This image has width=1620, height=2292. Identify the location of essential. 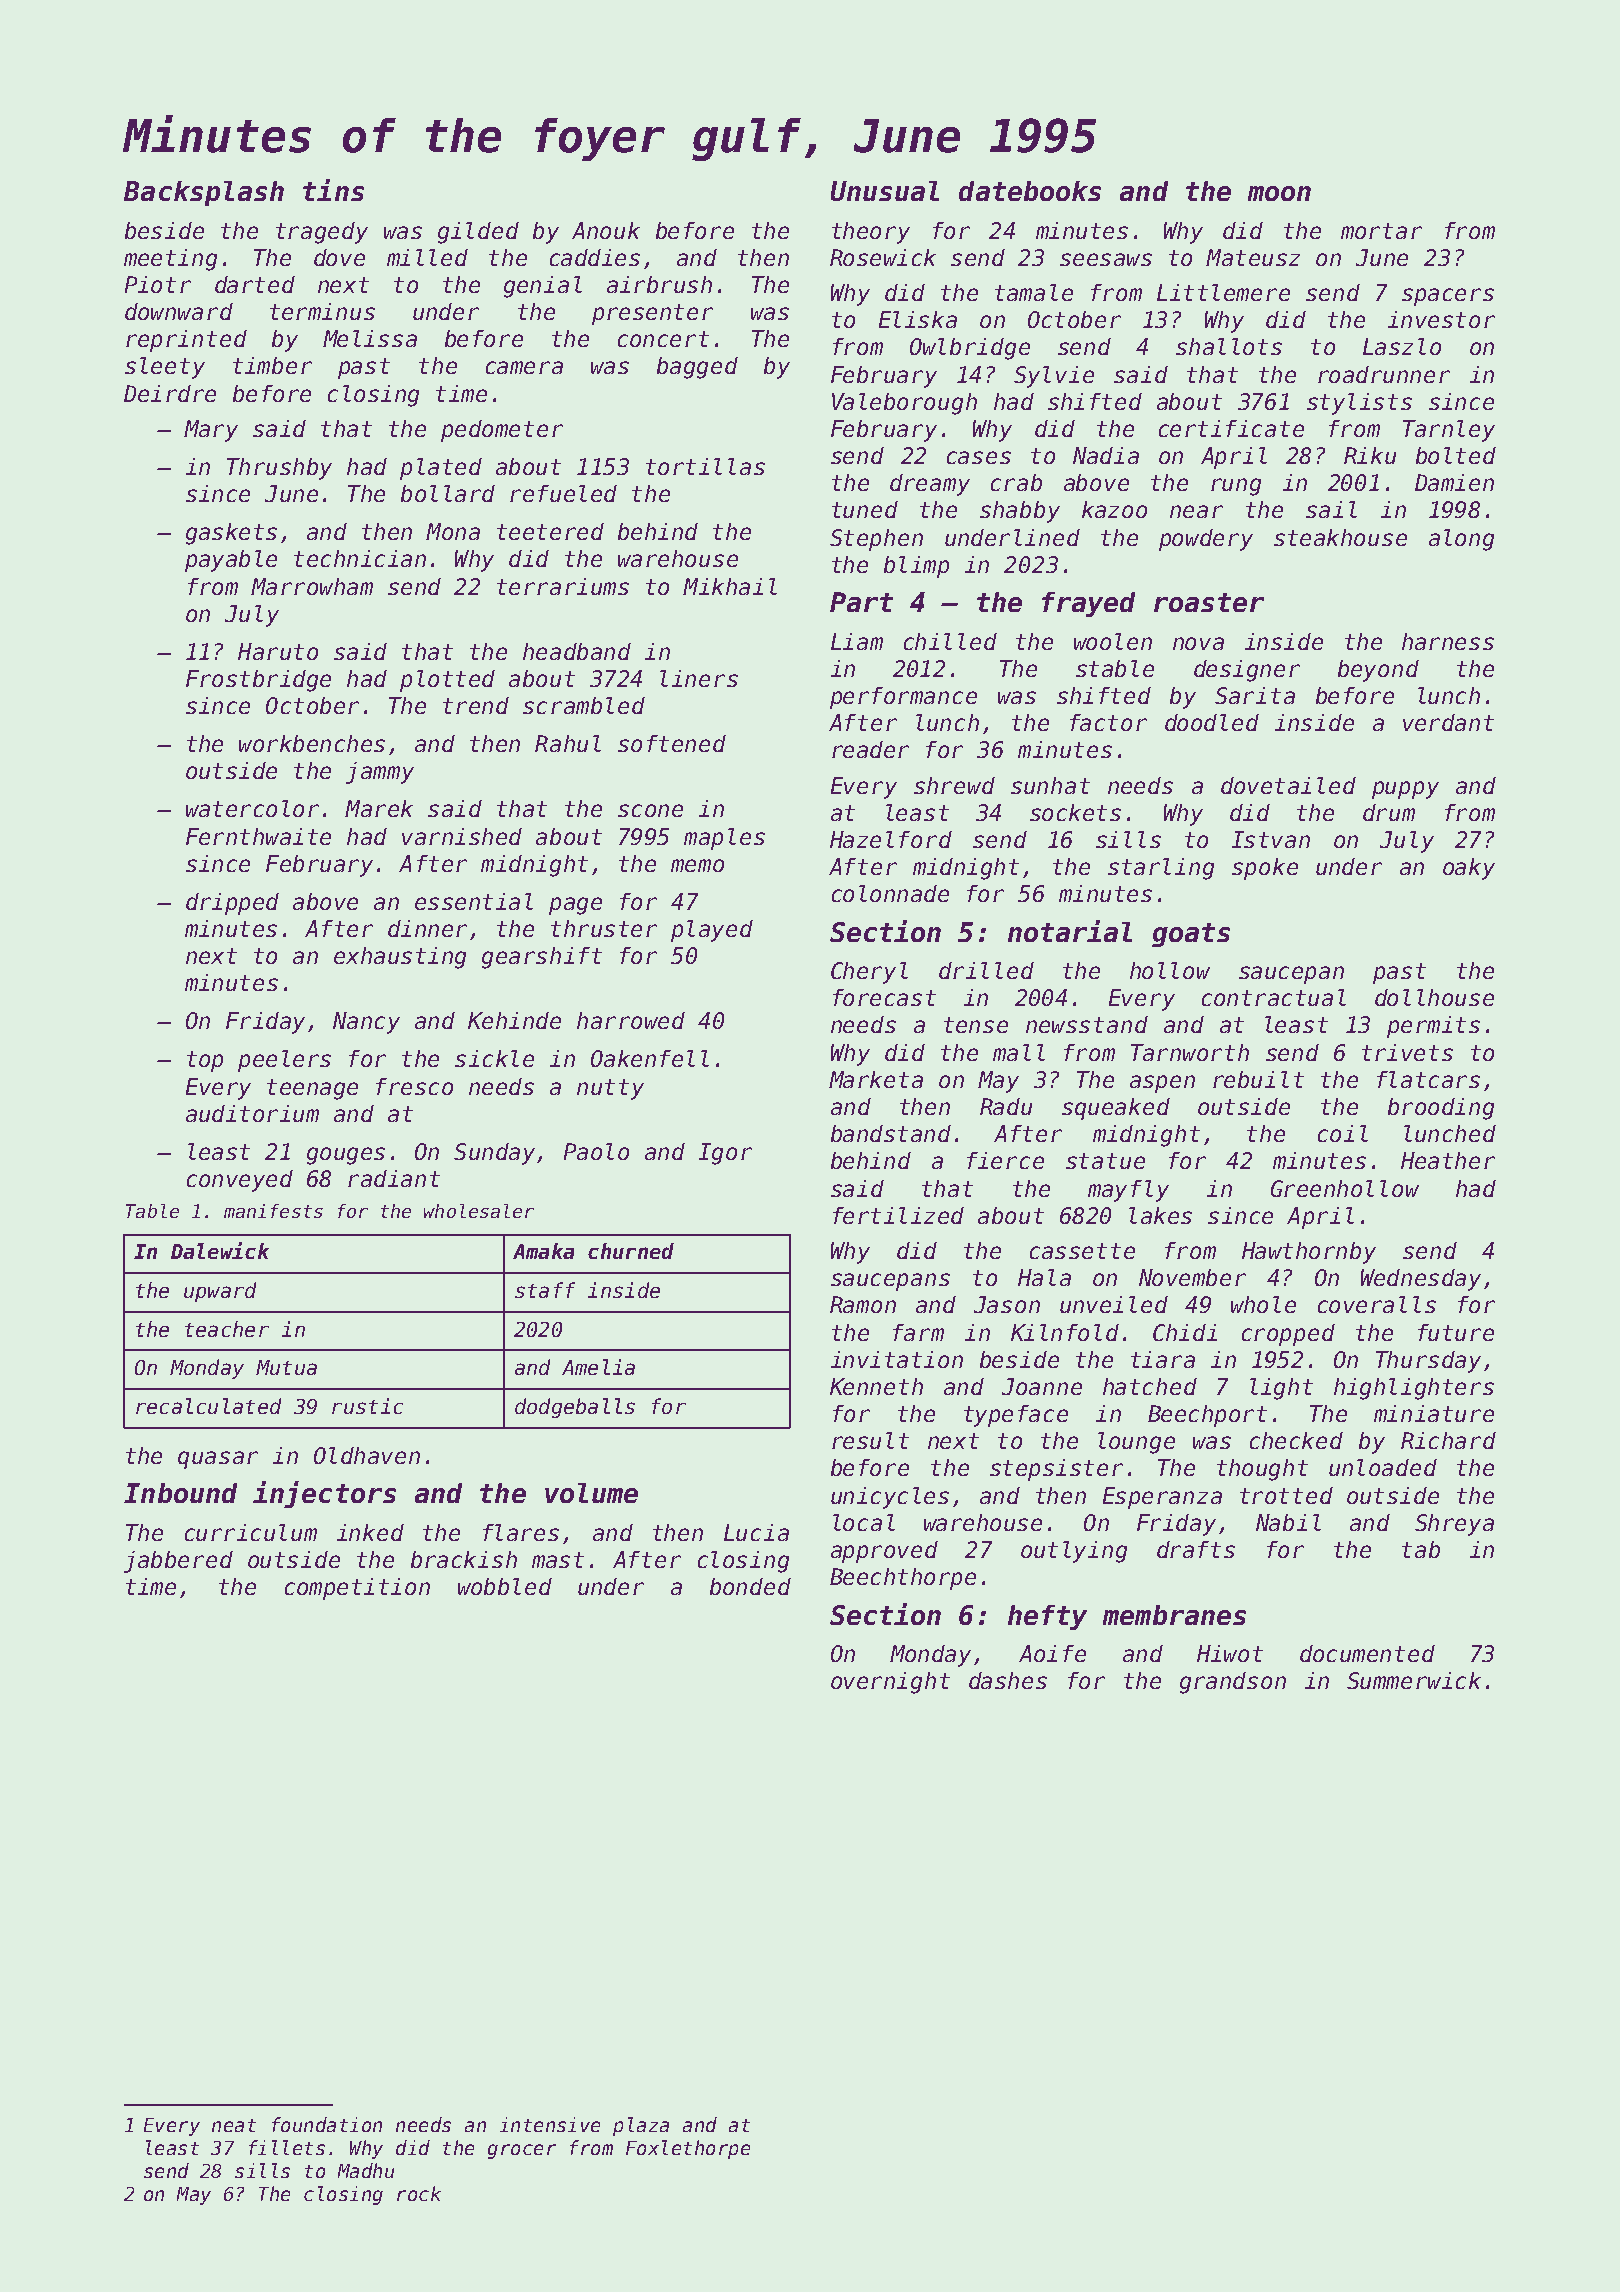
(474, 901).
